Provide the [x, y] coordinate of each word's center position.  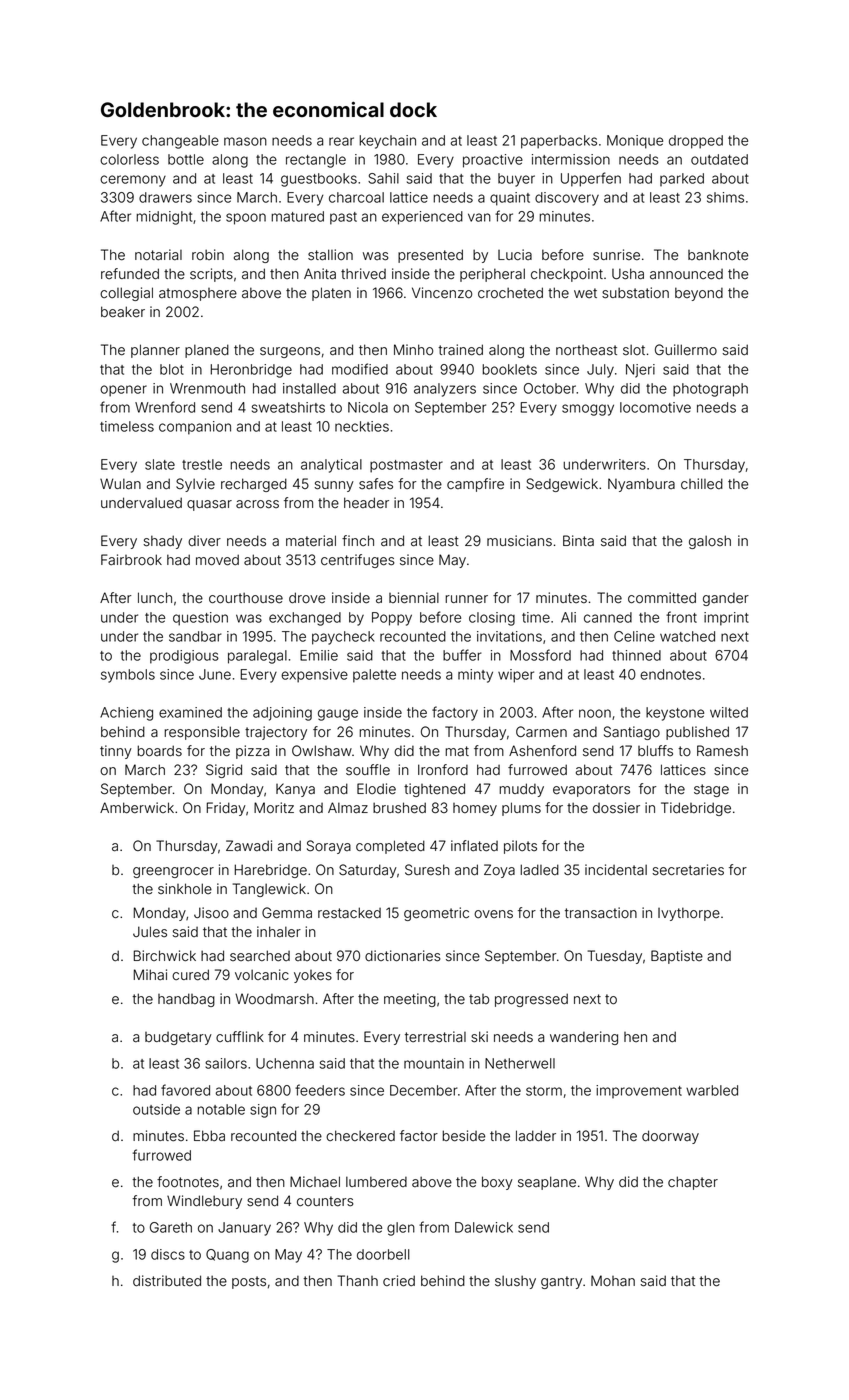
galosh [710, 542]
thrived [363, 274]
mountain [434, 1063]
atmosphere [198, 294]
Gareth [171, 1227]
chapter [693, 1183]
